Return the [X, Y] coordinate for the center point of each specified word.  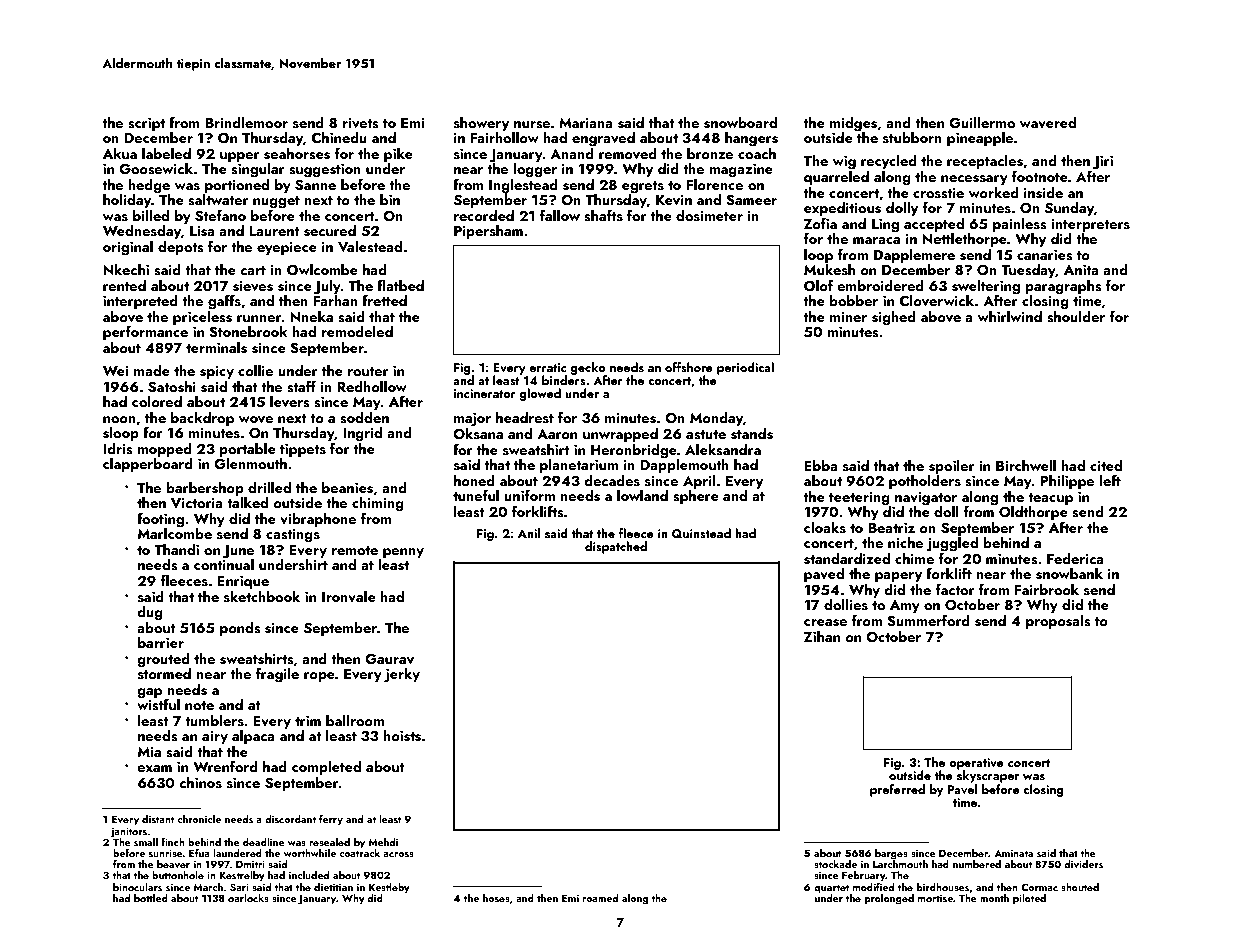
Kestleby [389, 888]
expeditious [842, 209]
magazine [741, 171]
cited [1106, 465]
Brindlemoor [246, 122]
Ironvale [349, 596]
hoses [496, 898]
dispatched [616, 547]
